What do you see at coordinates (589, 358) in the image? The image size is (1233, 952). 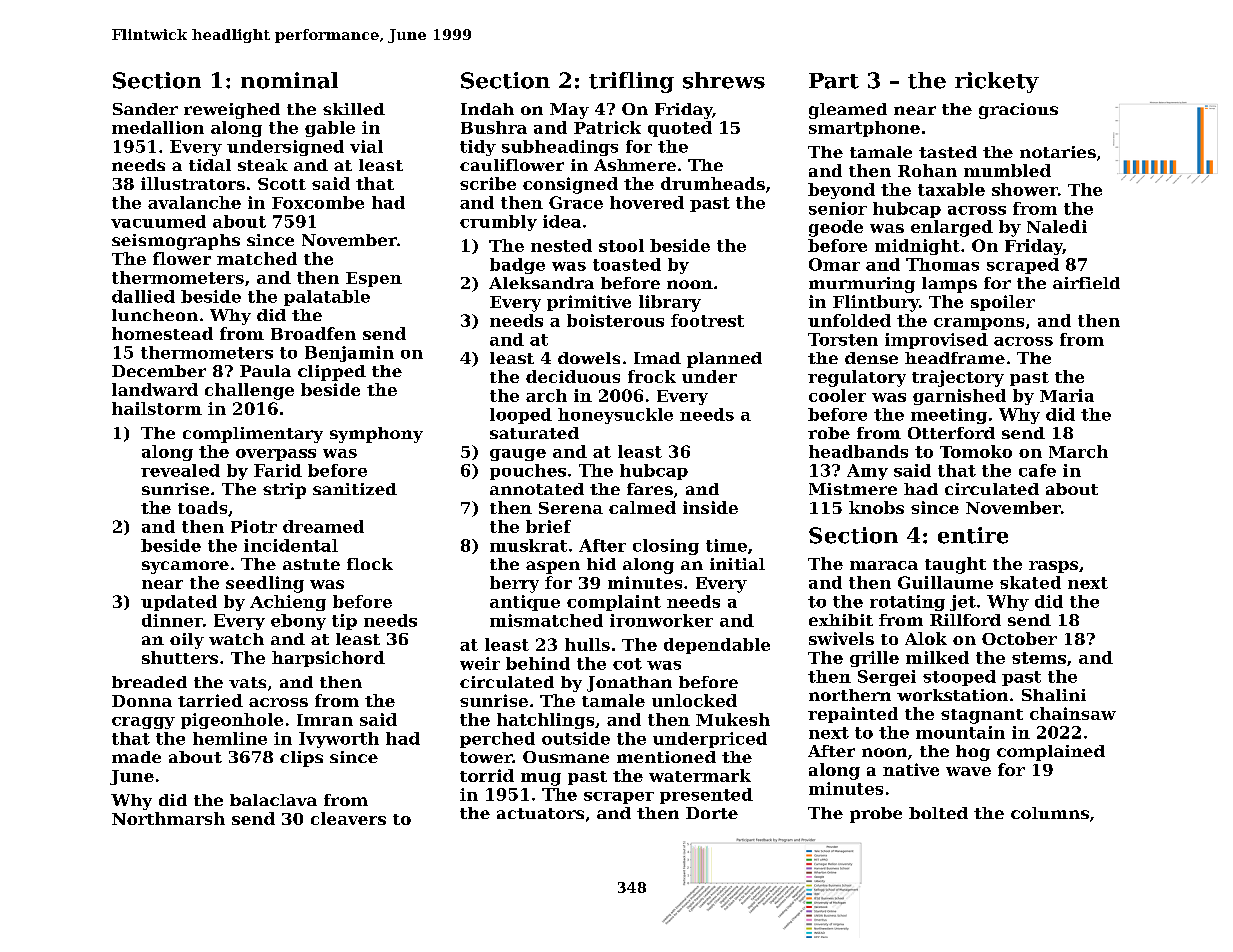 I see `dowels` at bounding box center [589, 358].
